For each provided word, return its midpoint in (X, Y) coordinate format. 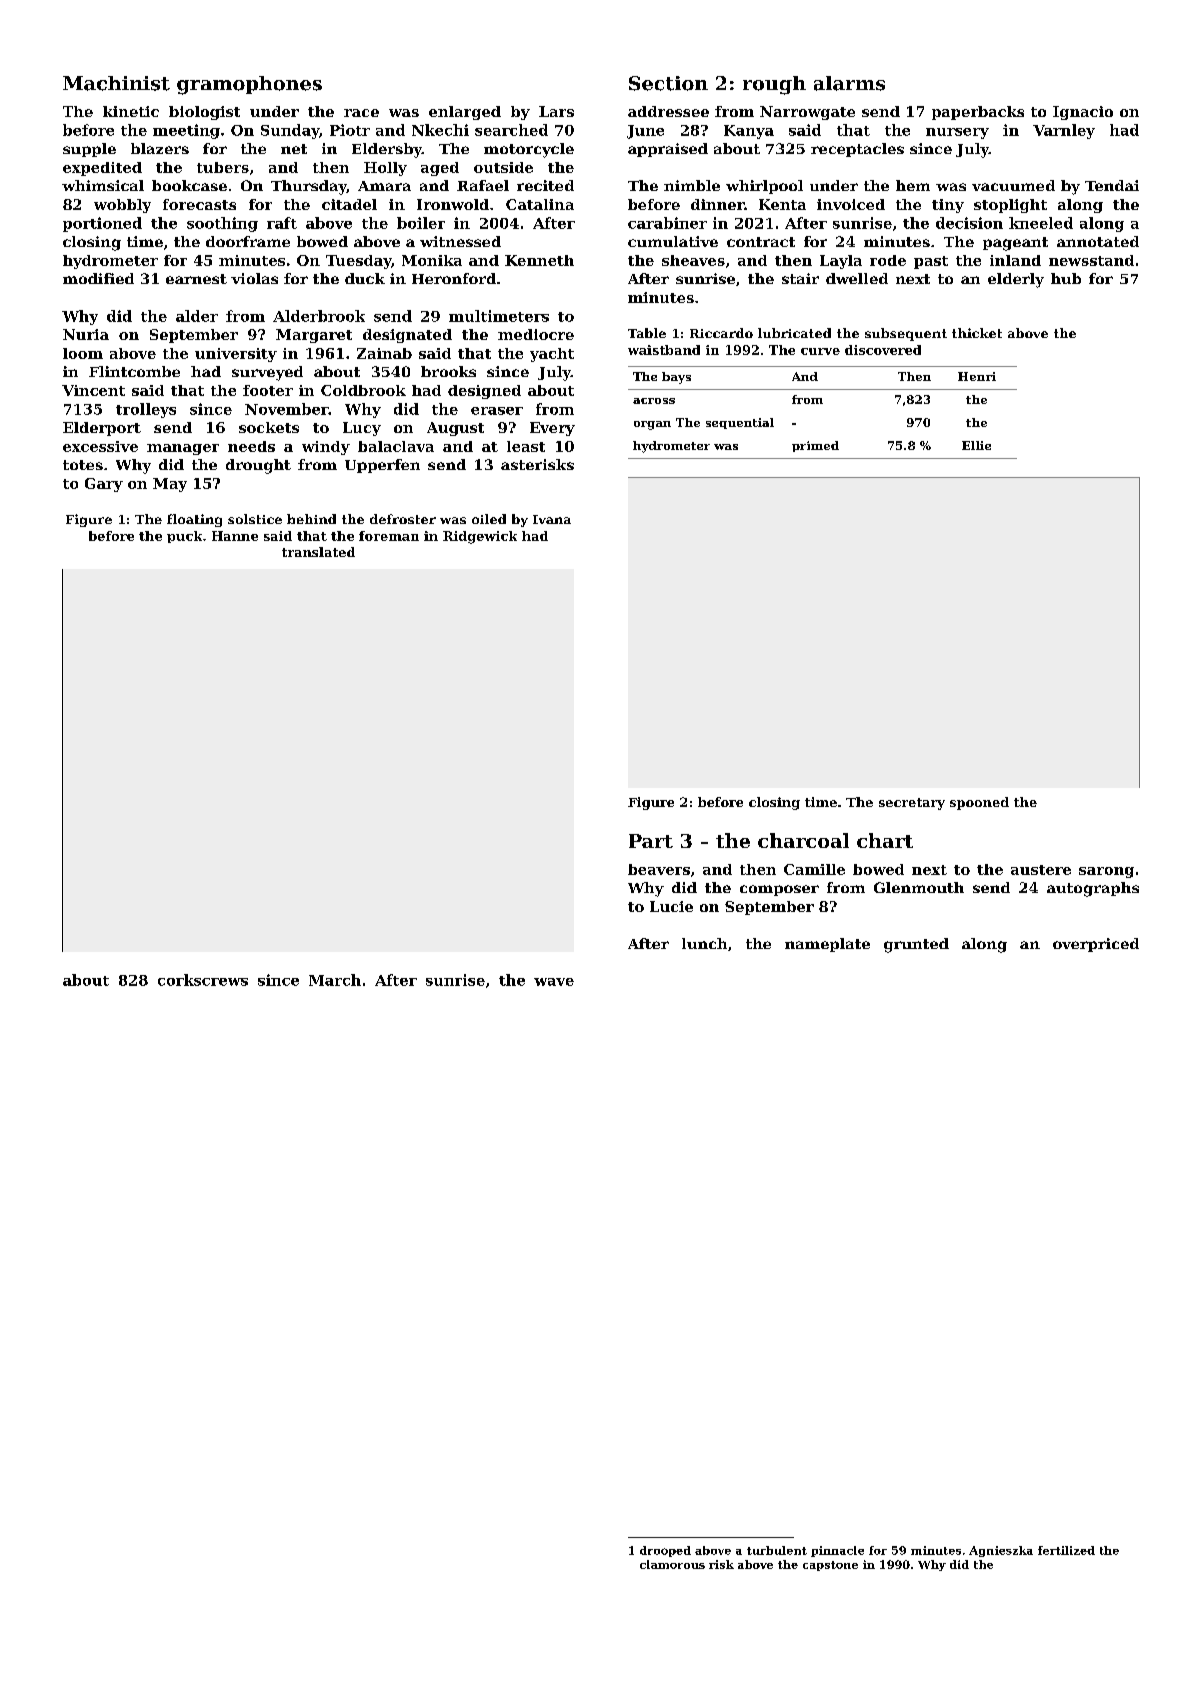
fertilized (1066, 1550)
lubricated (794, 333)
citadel (349, 204)
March (335, 980)
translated (318, 552)
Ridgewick (480, 537)
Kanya (749, 132)
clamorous (672, 1564)
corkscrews (203, 980)
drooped (665, 1551)
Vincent (93, 390)
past (931, 262)
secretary (912, 804)
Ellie (976, 445)
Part (651, 841)
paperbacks (978, 113)
